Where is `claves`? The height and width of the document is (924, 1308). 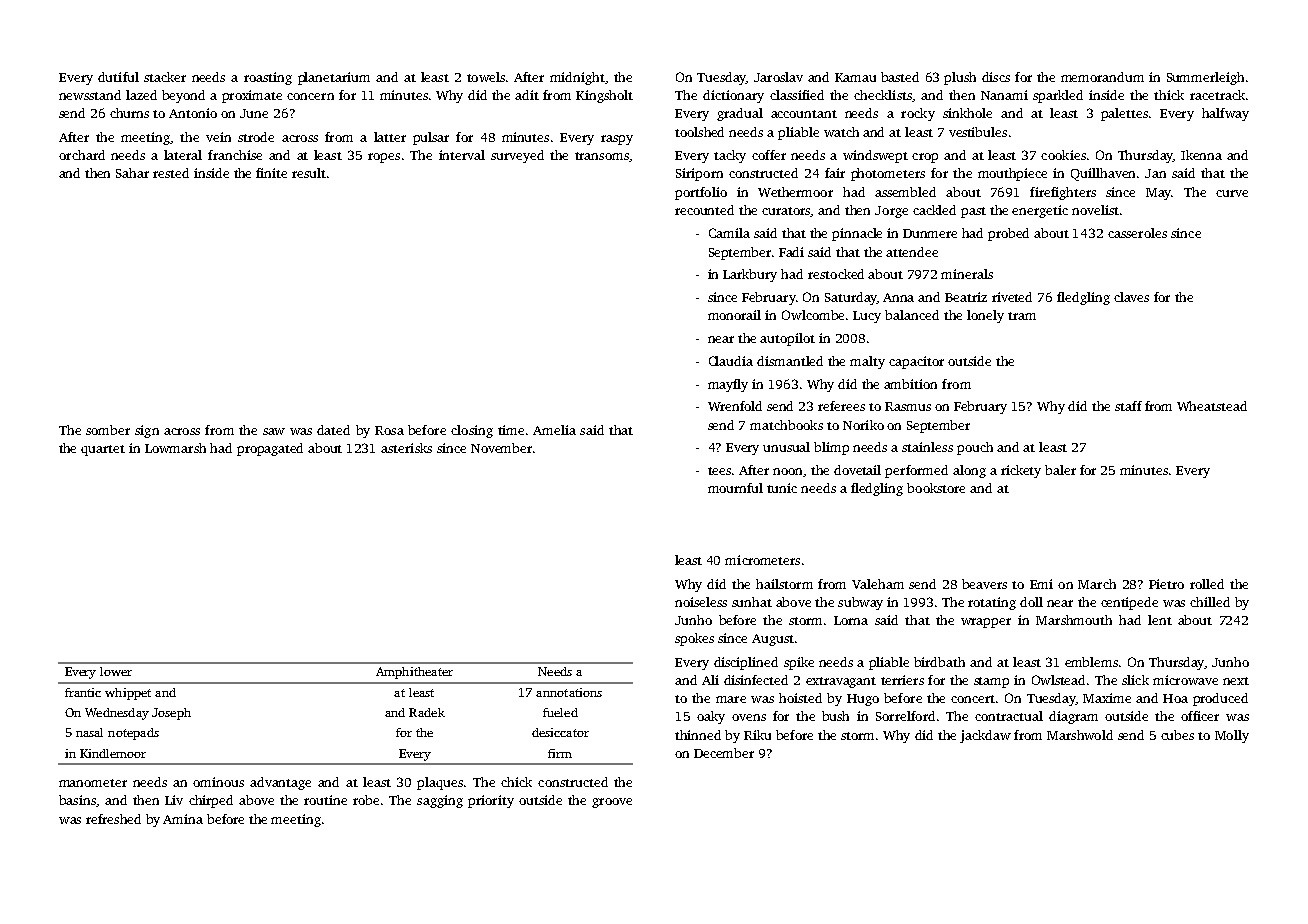 claves is located at coordinates (1131, 297).
